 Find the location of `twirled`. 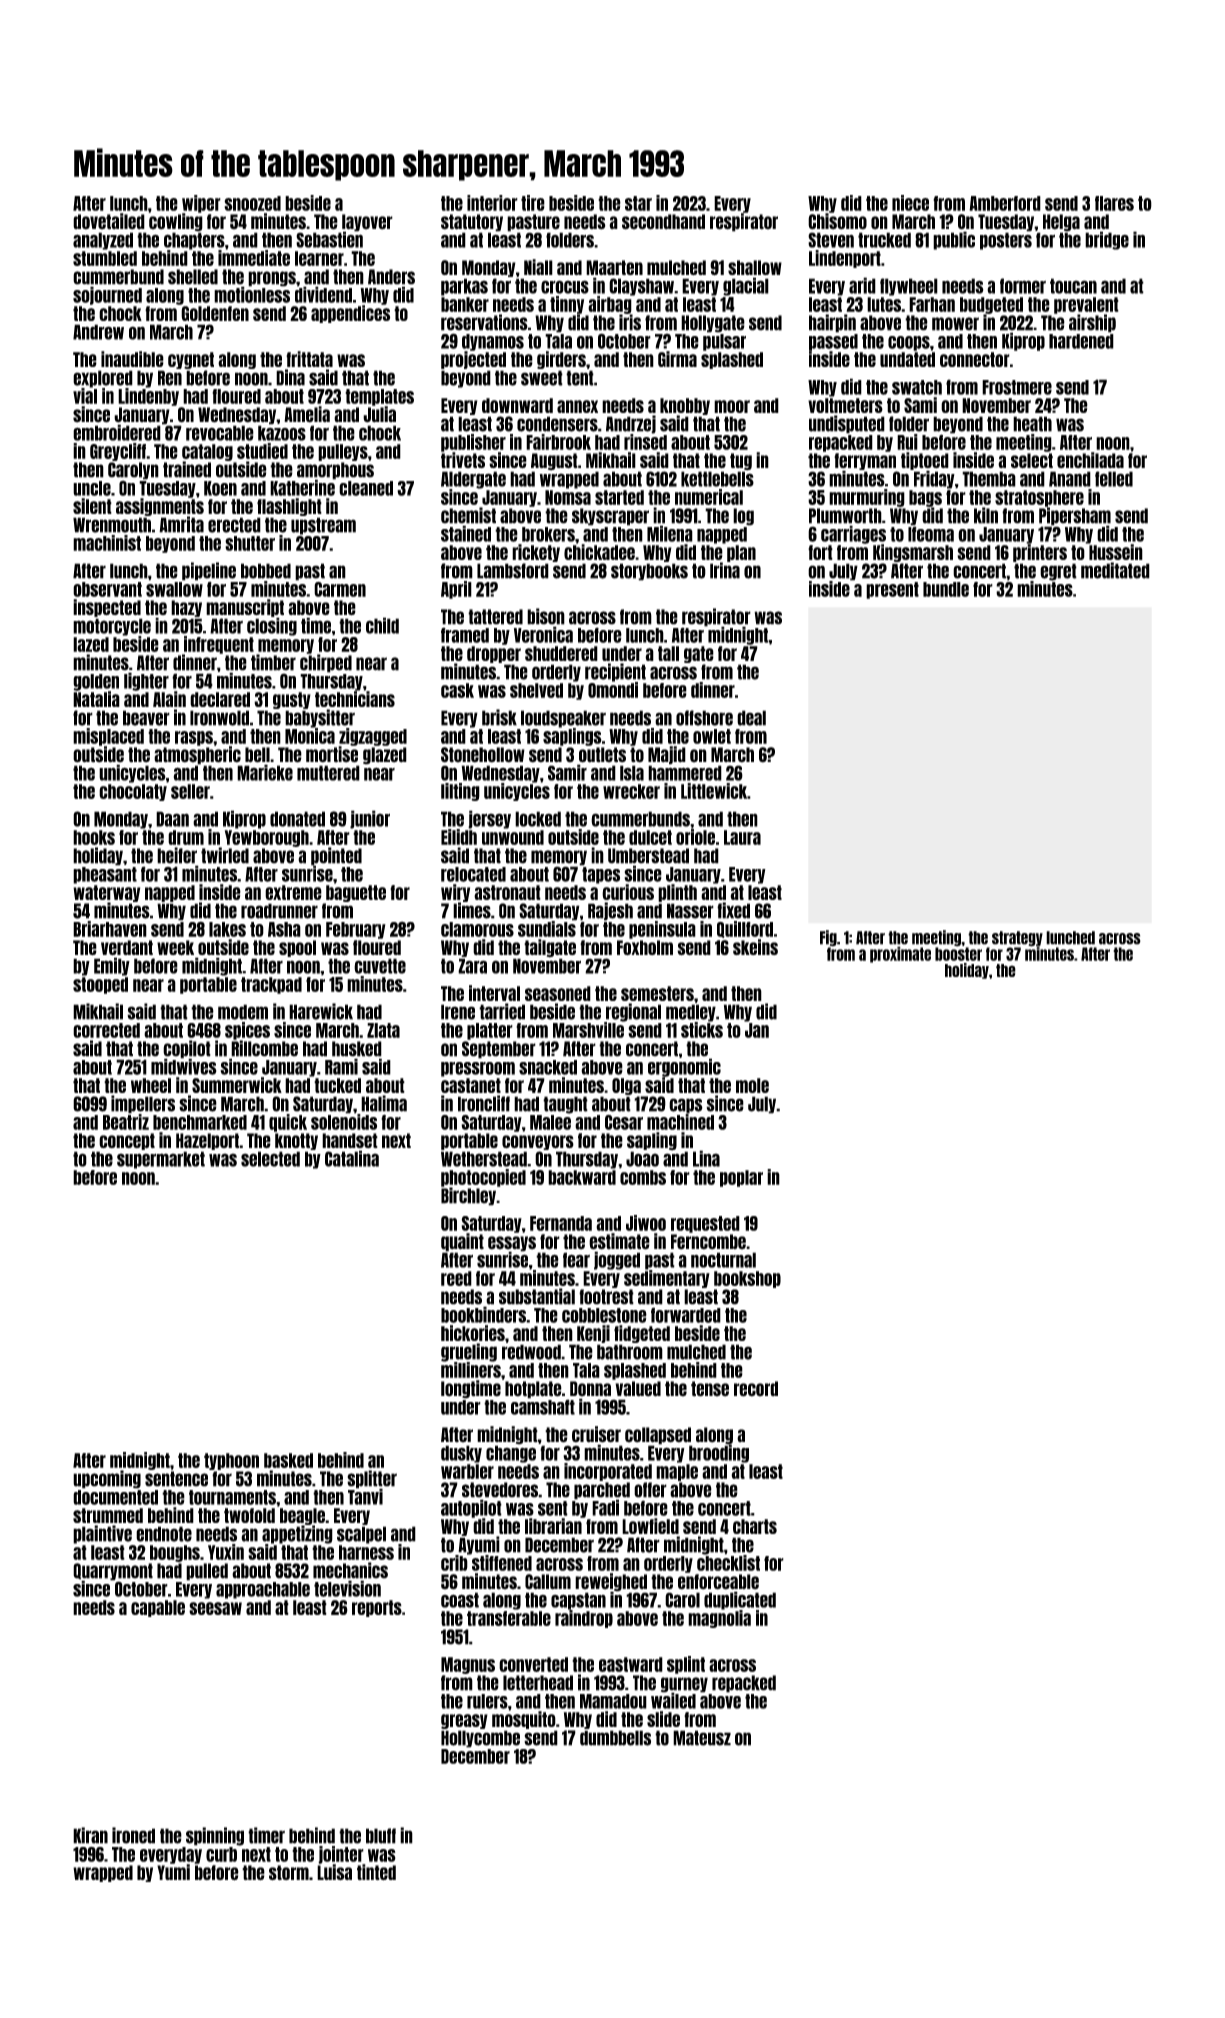

twirled is located at coordinates (225, 855).
